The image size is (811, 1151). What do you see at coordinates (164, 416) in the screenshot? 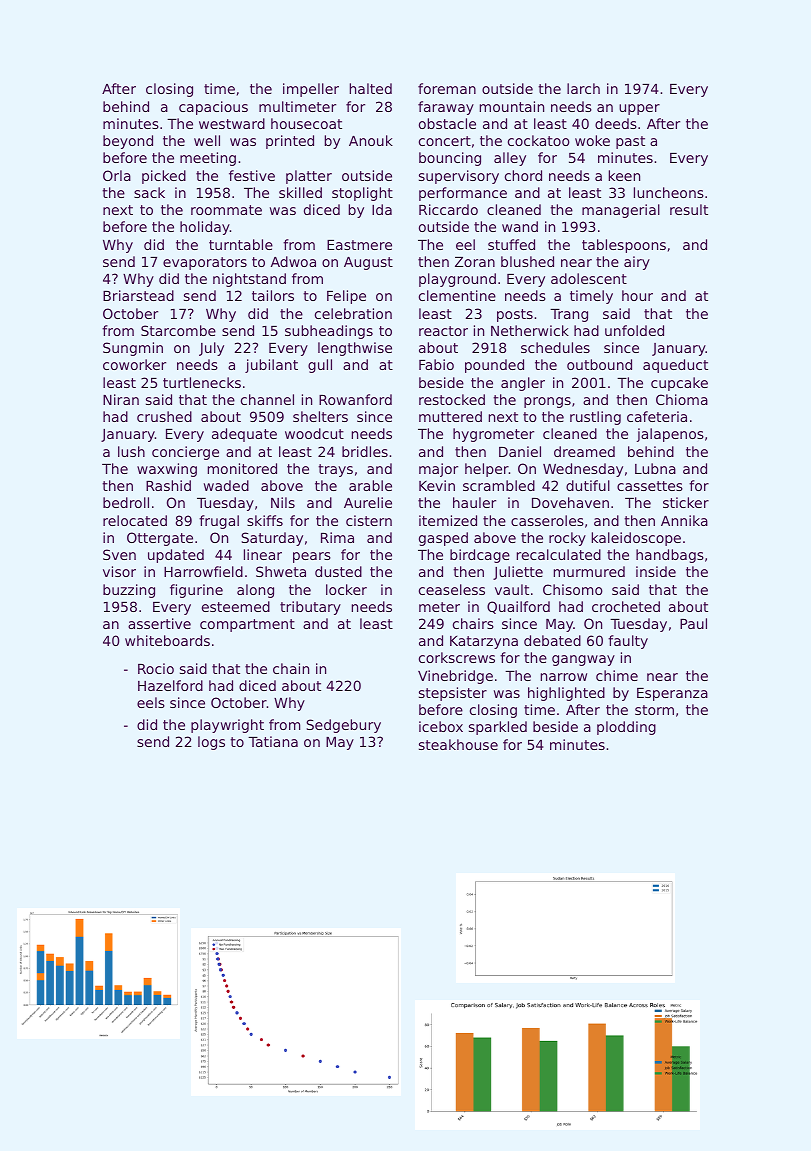
I see `crushed` at bounding box center [164, 416].
